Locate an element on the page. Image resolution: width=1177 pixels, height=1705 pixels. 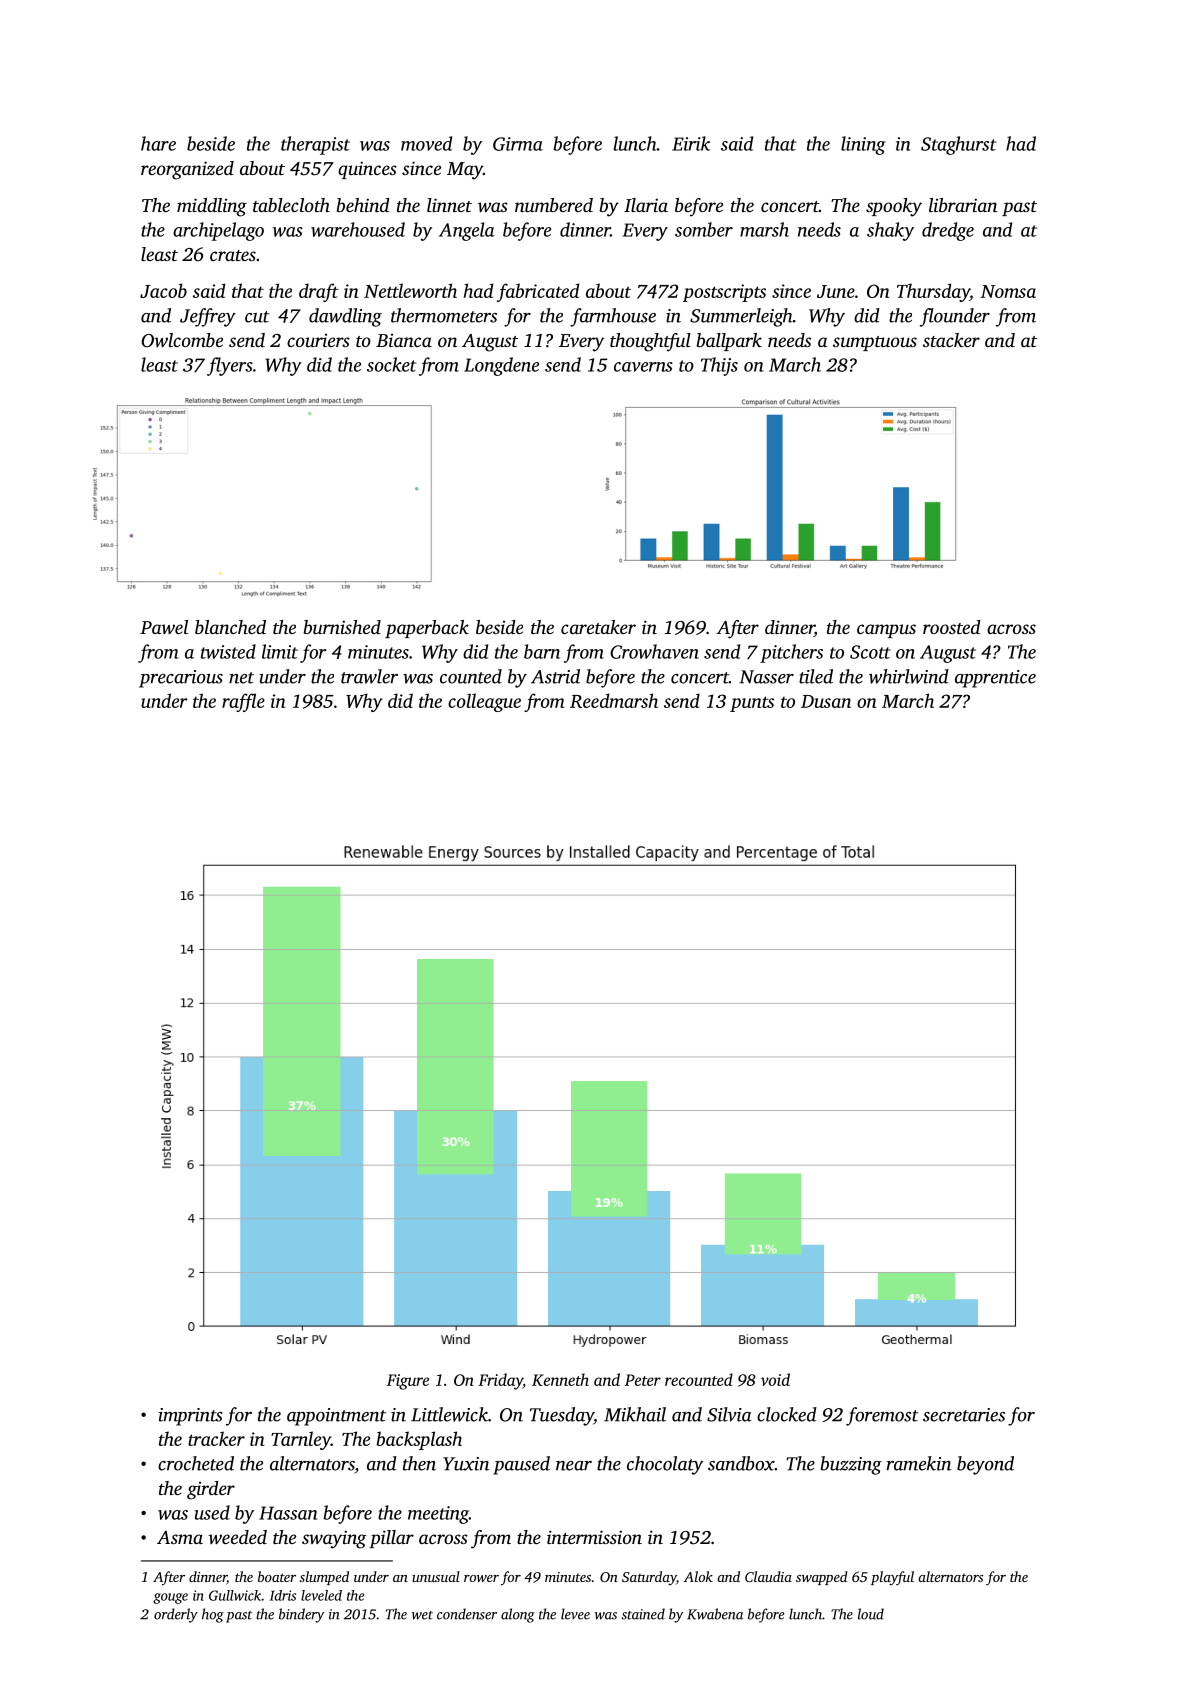
therapist is located at coordinates (315, 145).
